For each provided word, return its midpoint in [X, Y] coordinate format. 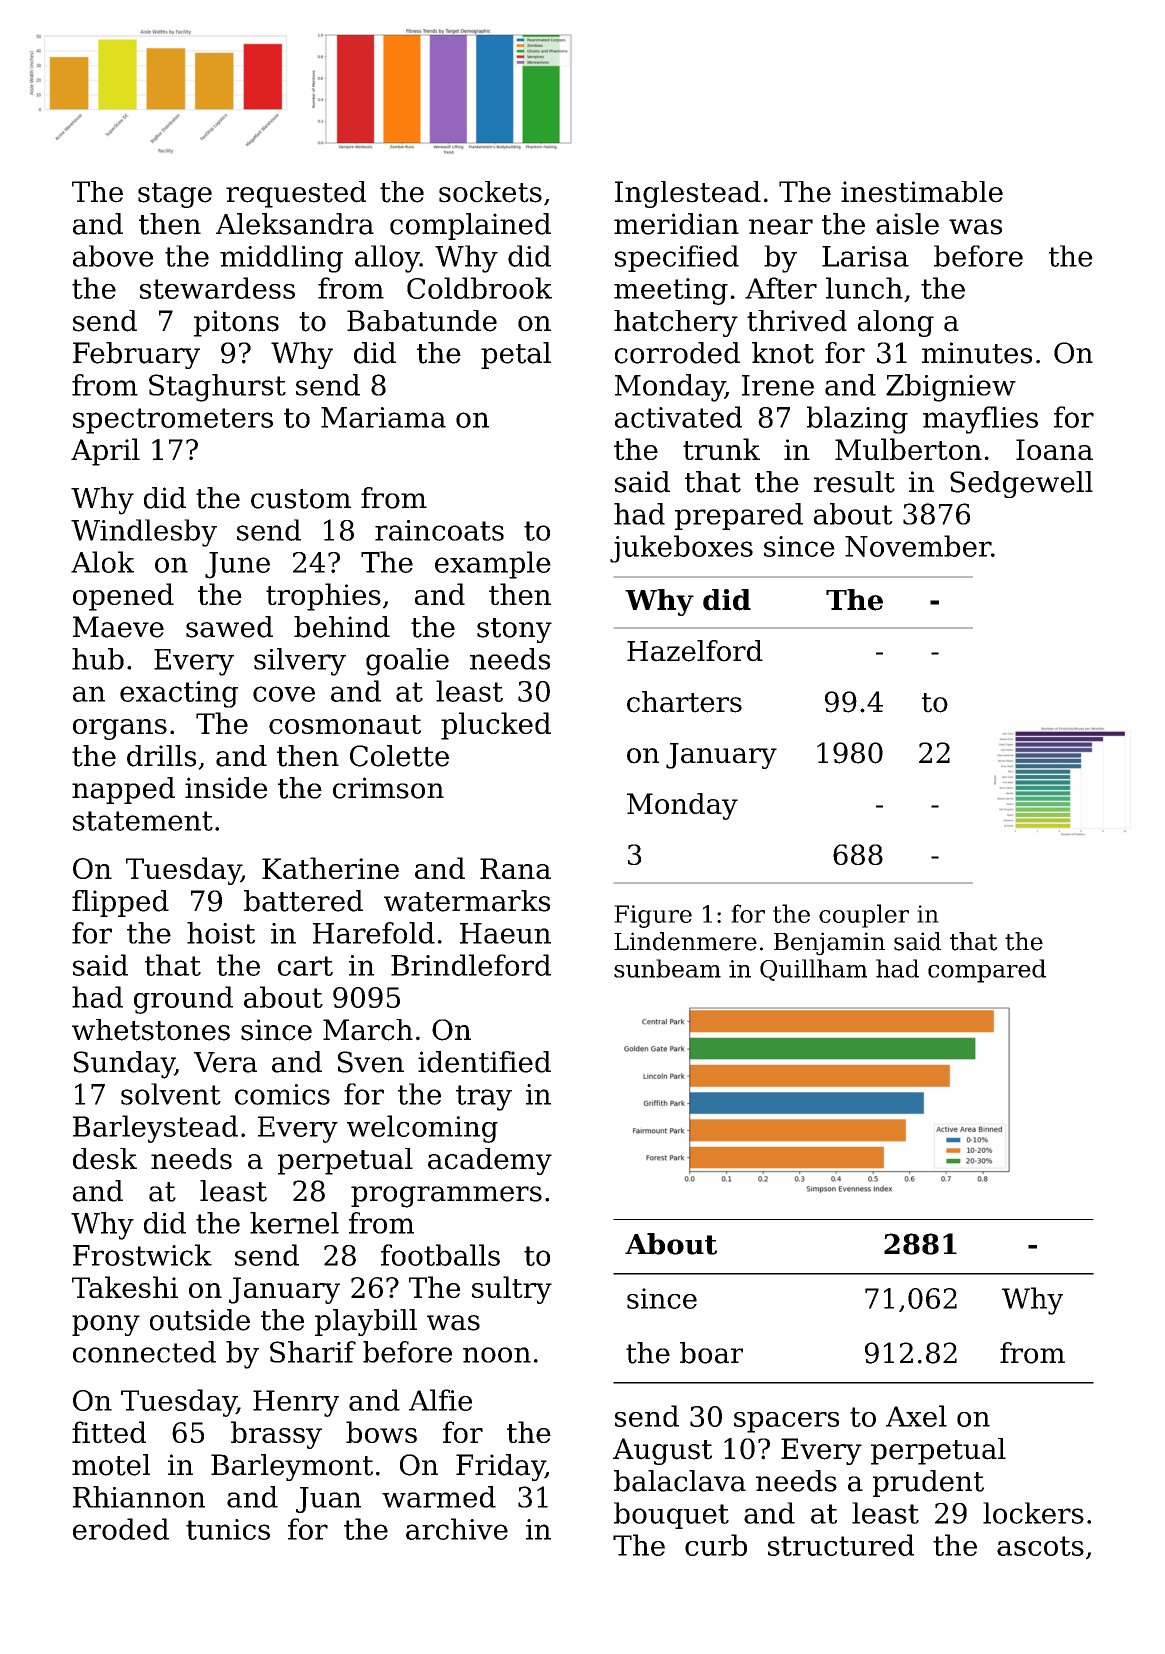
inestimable [922, 192]
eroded [121, 1529]
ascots [1040, 1546]
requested [296, 194]
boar [711, 1353]
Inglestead [688, 194]
